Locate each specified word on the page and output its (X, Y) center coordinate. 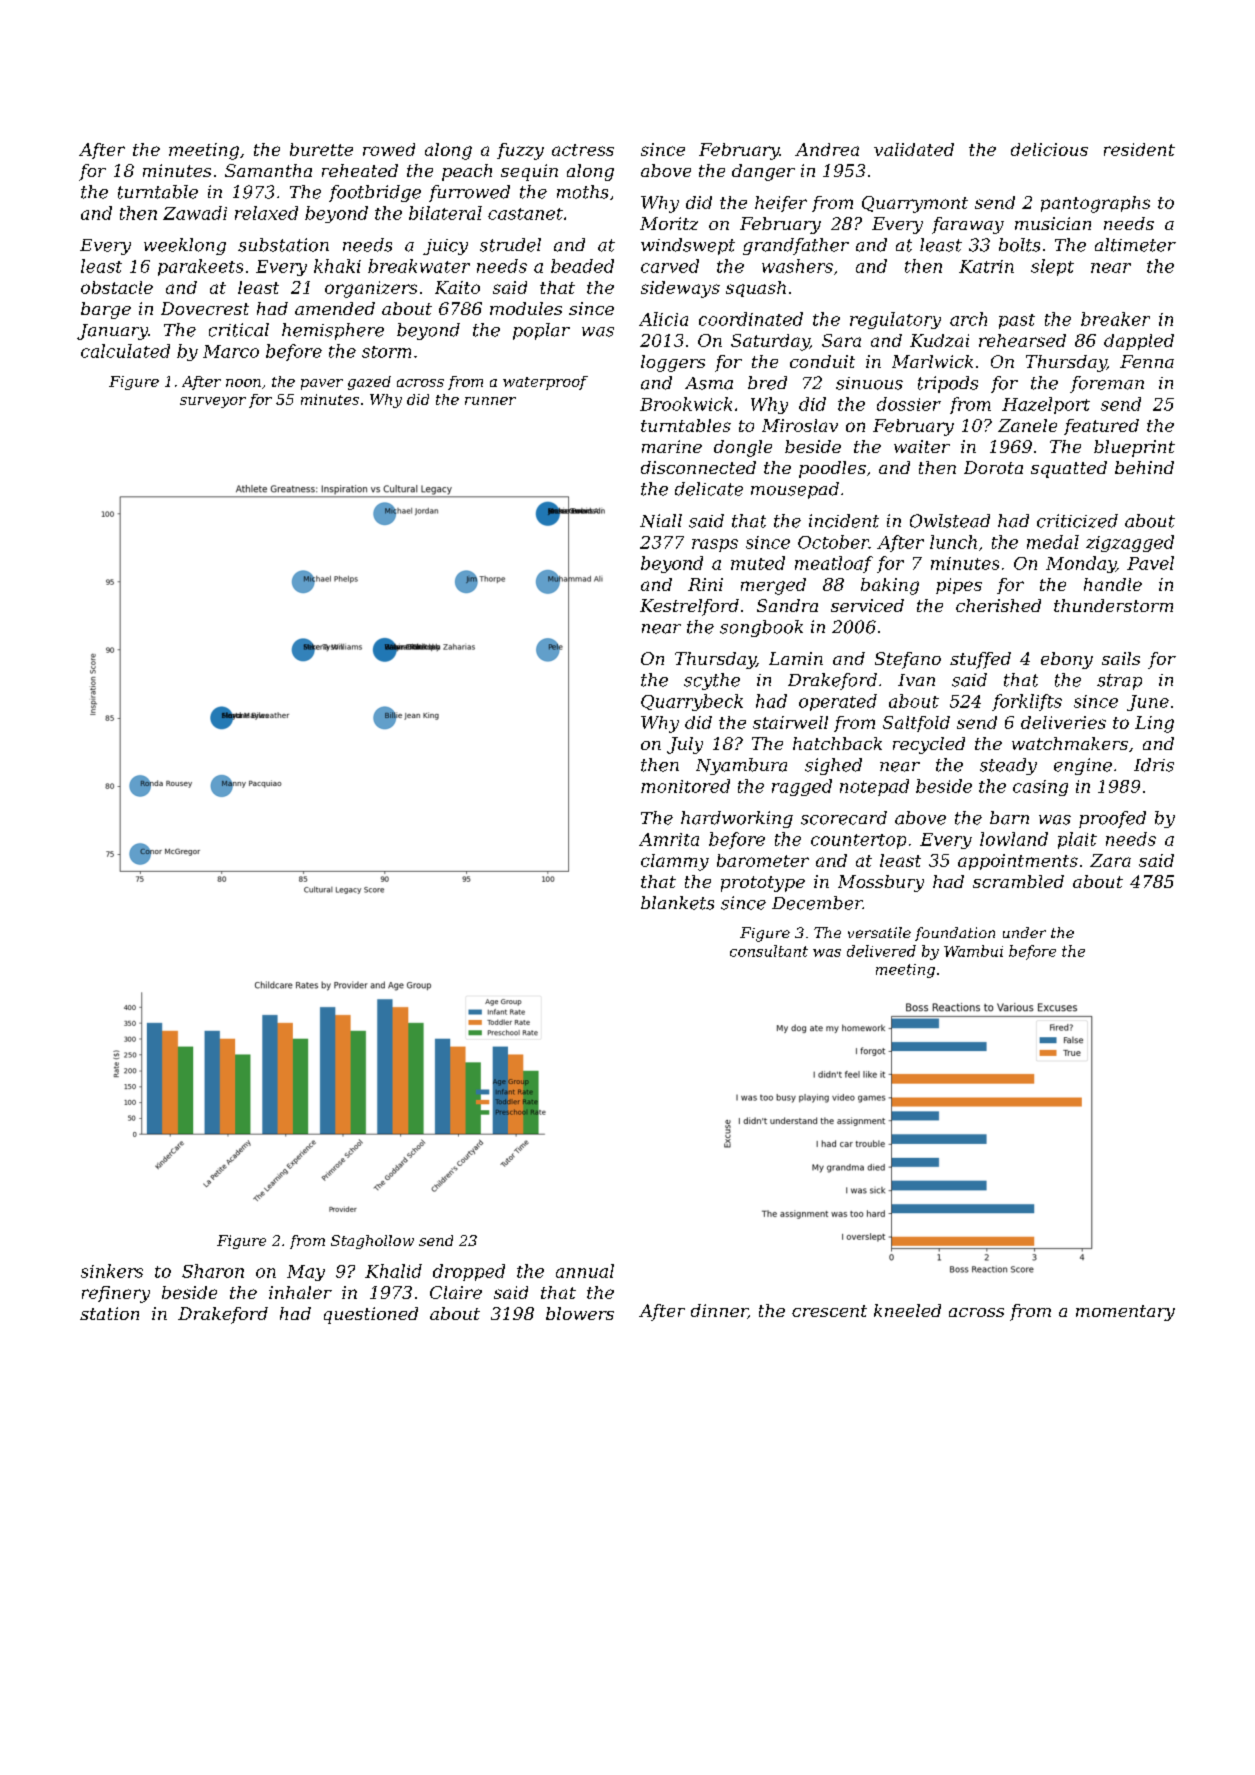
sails (1121, 658)
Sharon (213, 1271)
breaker (1115, 319)
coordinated (751, 319)
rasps (715, 545)
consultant (769, 951)
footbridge (375, 193)
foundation (955, 934)
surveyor (213, 402)
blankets (677, 903)
